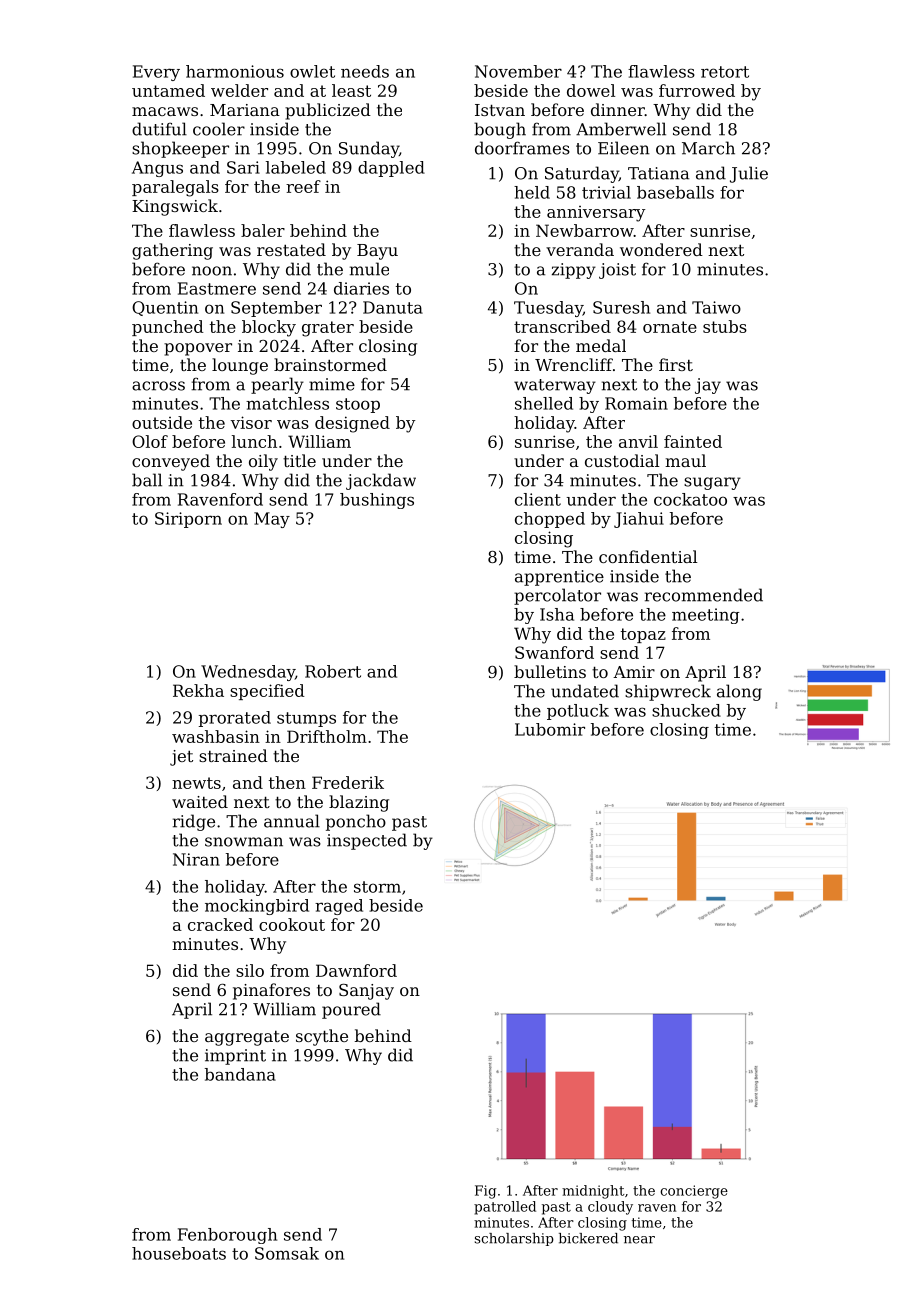 This page has width=908, height=1316. What do you see at coordinates (156, 73) in the page?
I see `Every` at bounding box center [156, 73].
